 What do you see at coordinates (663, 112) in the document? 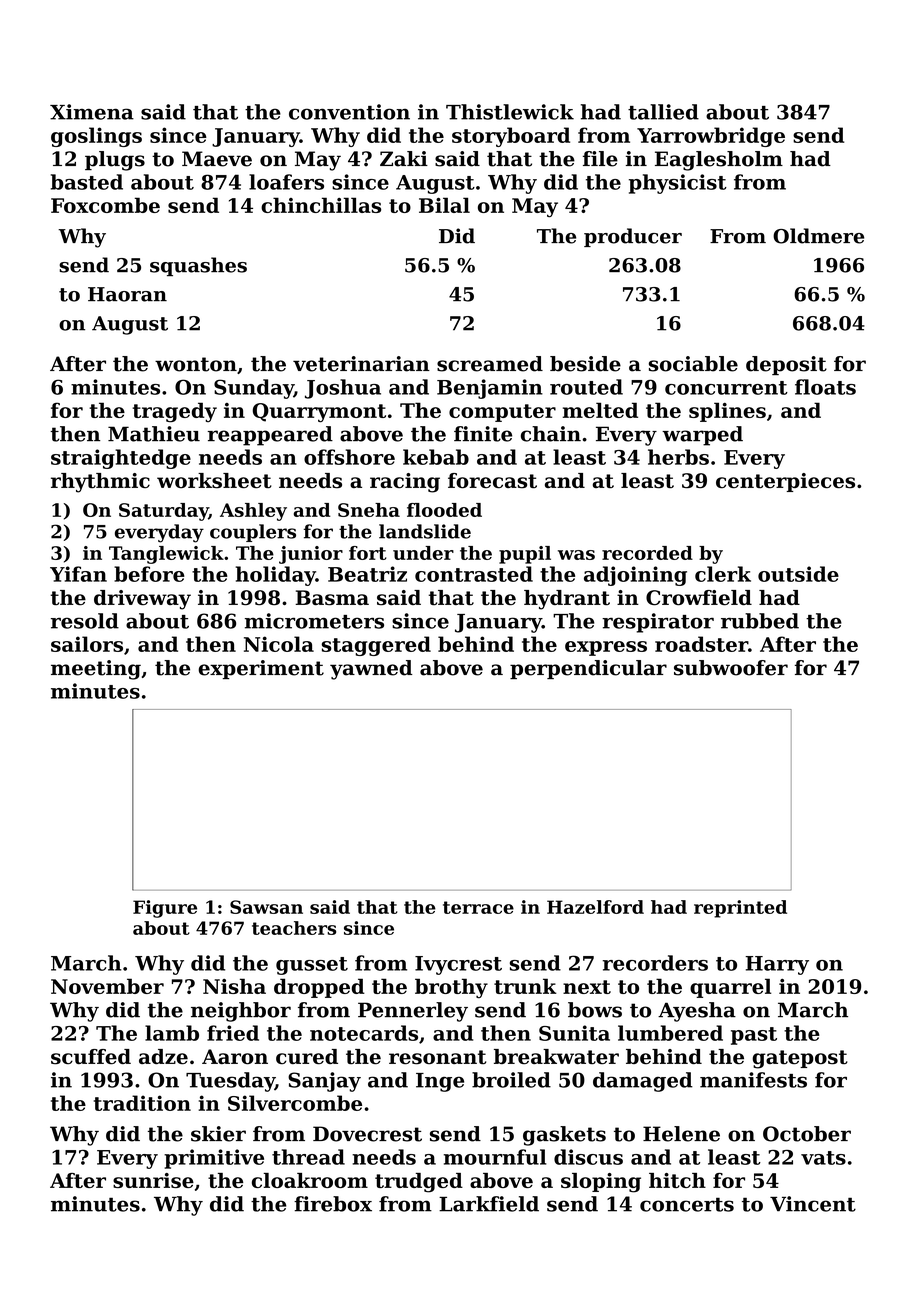
I see `tallied` at bounding box center [663, 112].
